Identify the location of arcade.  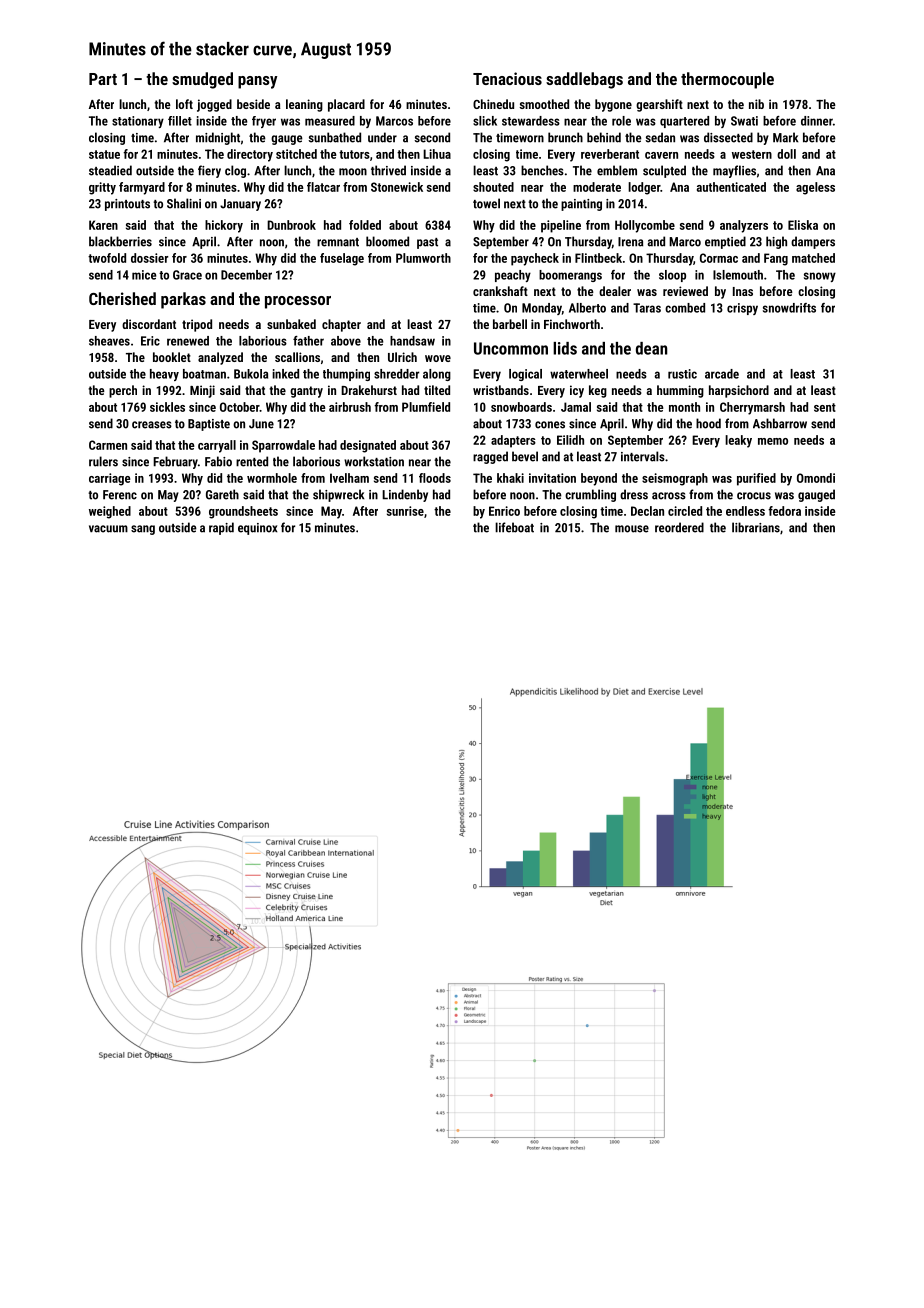
(722, 374).
